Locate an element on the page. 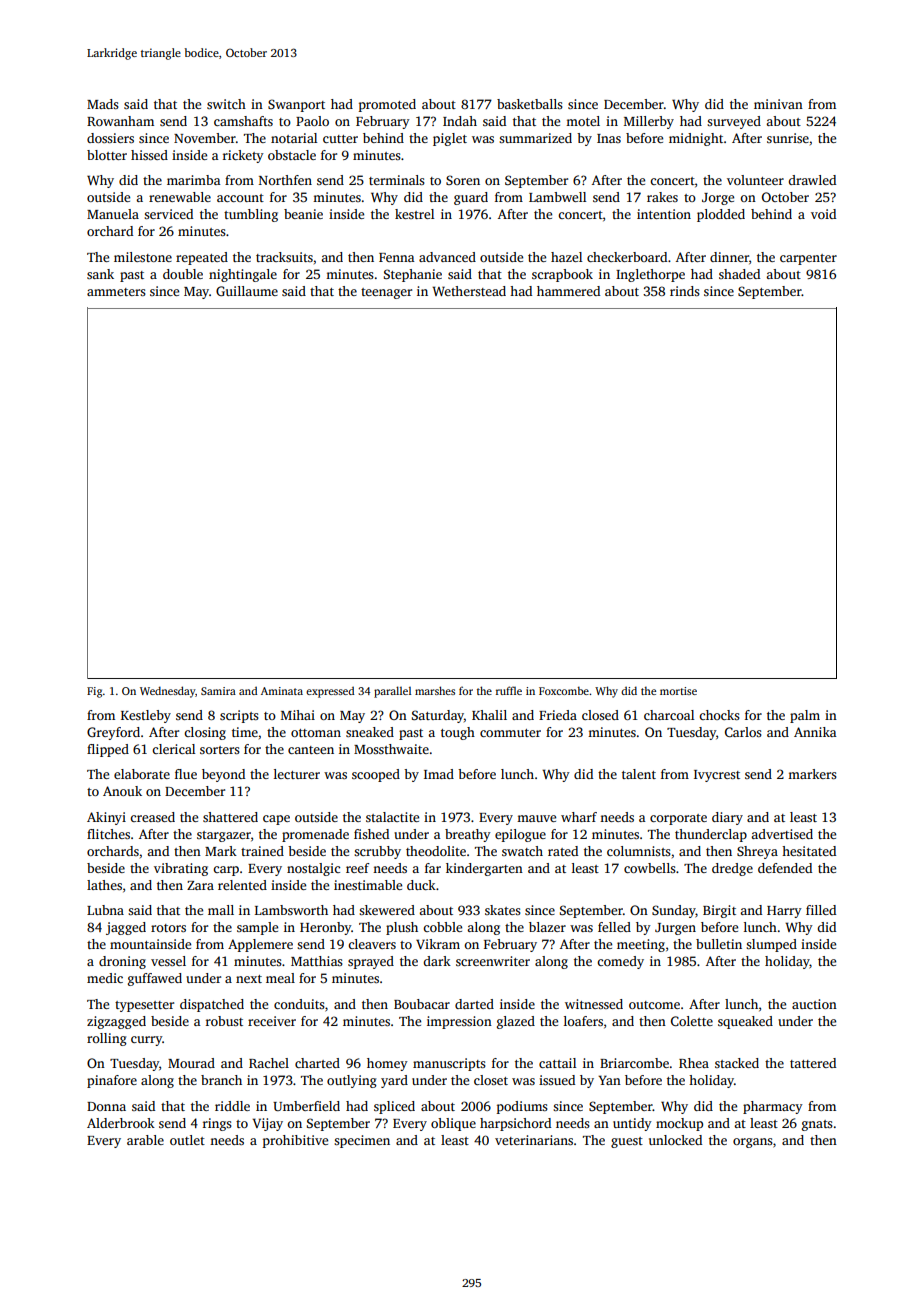 The width and height of the image is (924, 1308). guard is located at coordinates (471, 198).
